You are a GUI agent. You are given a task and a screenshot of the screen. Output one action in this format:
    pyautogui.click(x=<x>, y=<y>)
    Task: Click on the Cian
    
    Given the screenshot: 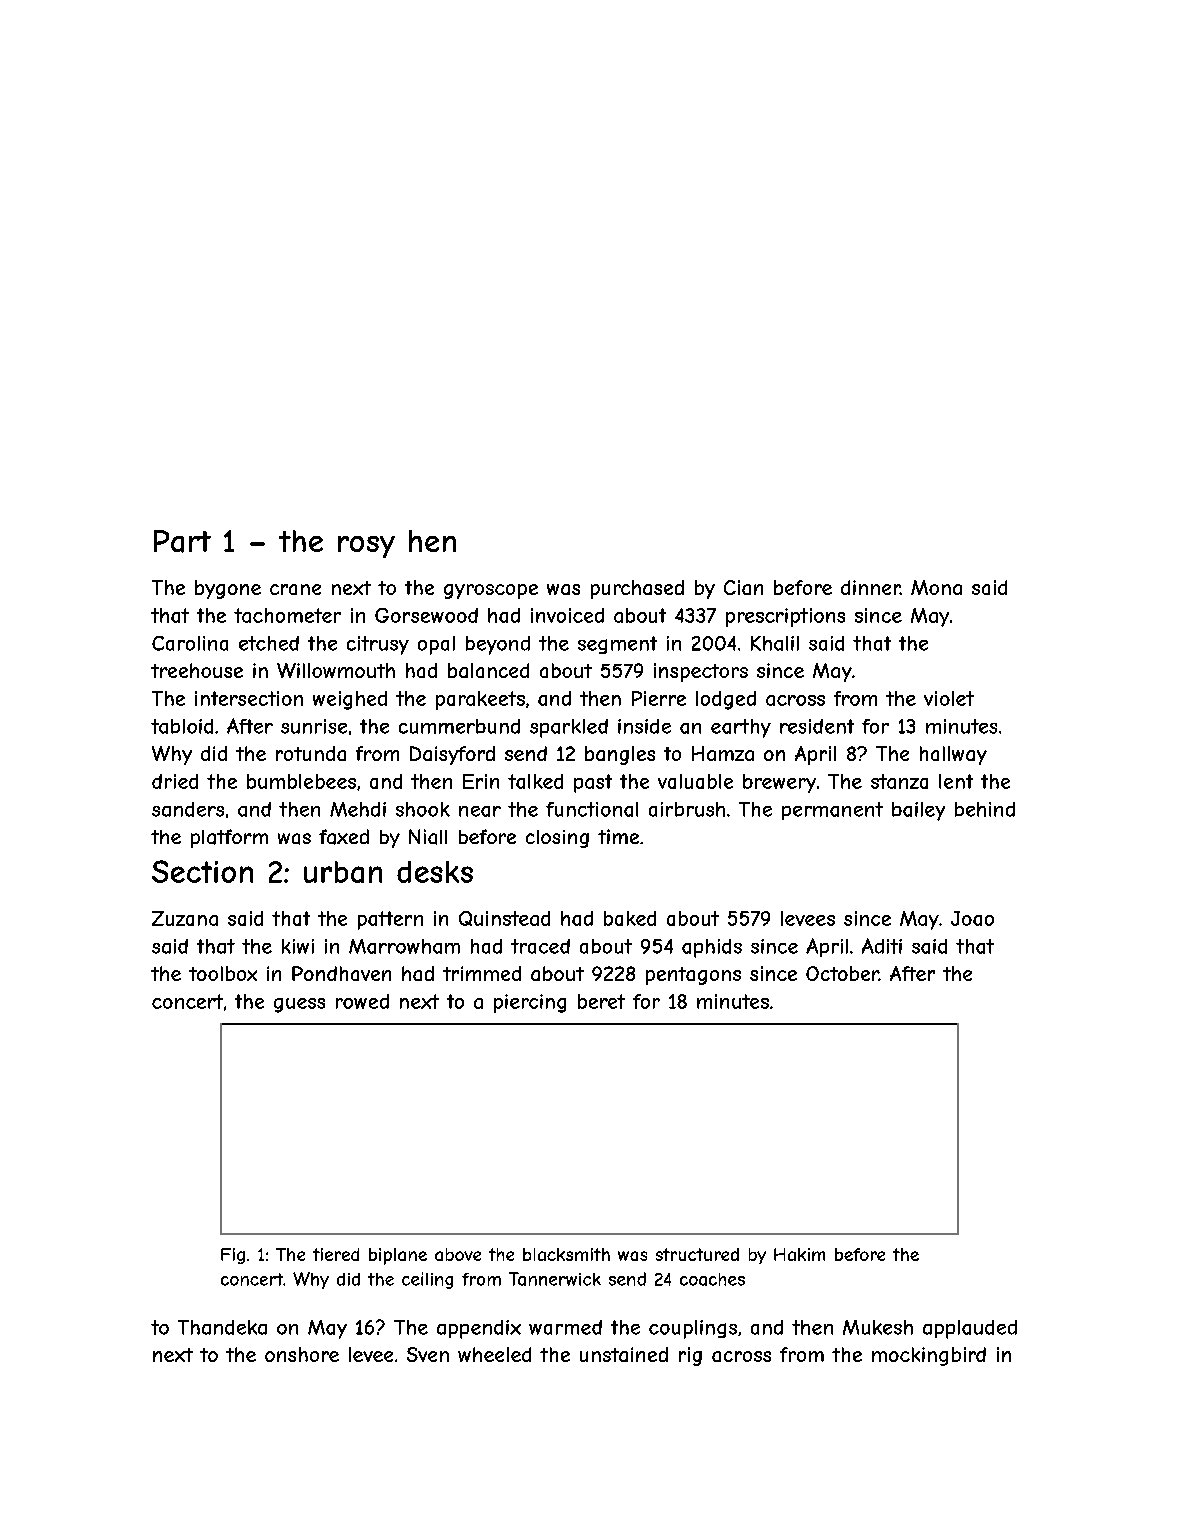 What is the action you would take?
    pyautogui.click(x=743, y=587)
